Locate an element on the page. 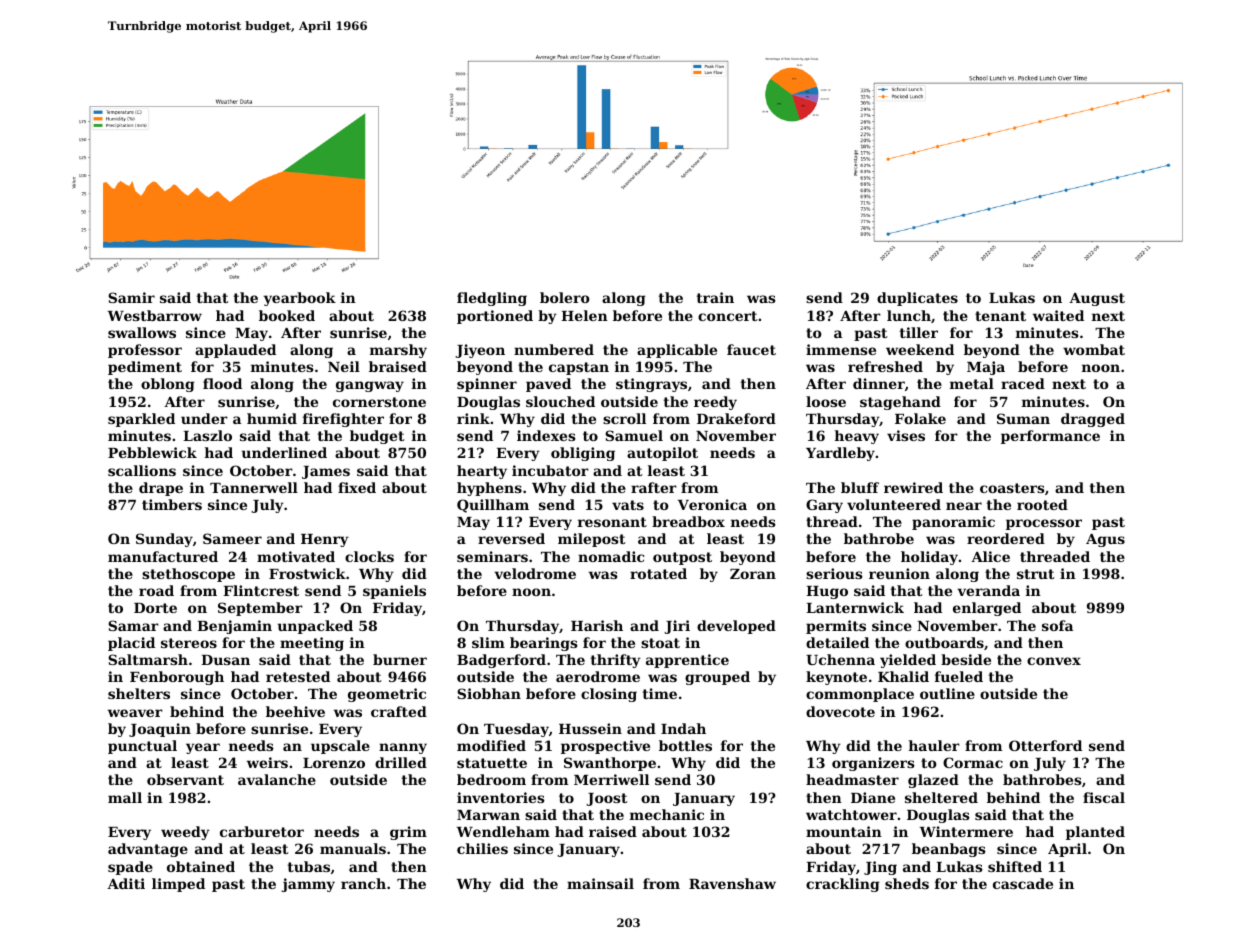  Zoran is located at coordinates (753, 574).
